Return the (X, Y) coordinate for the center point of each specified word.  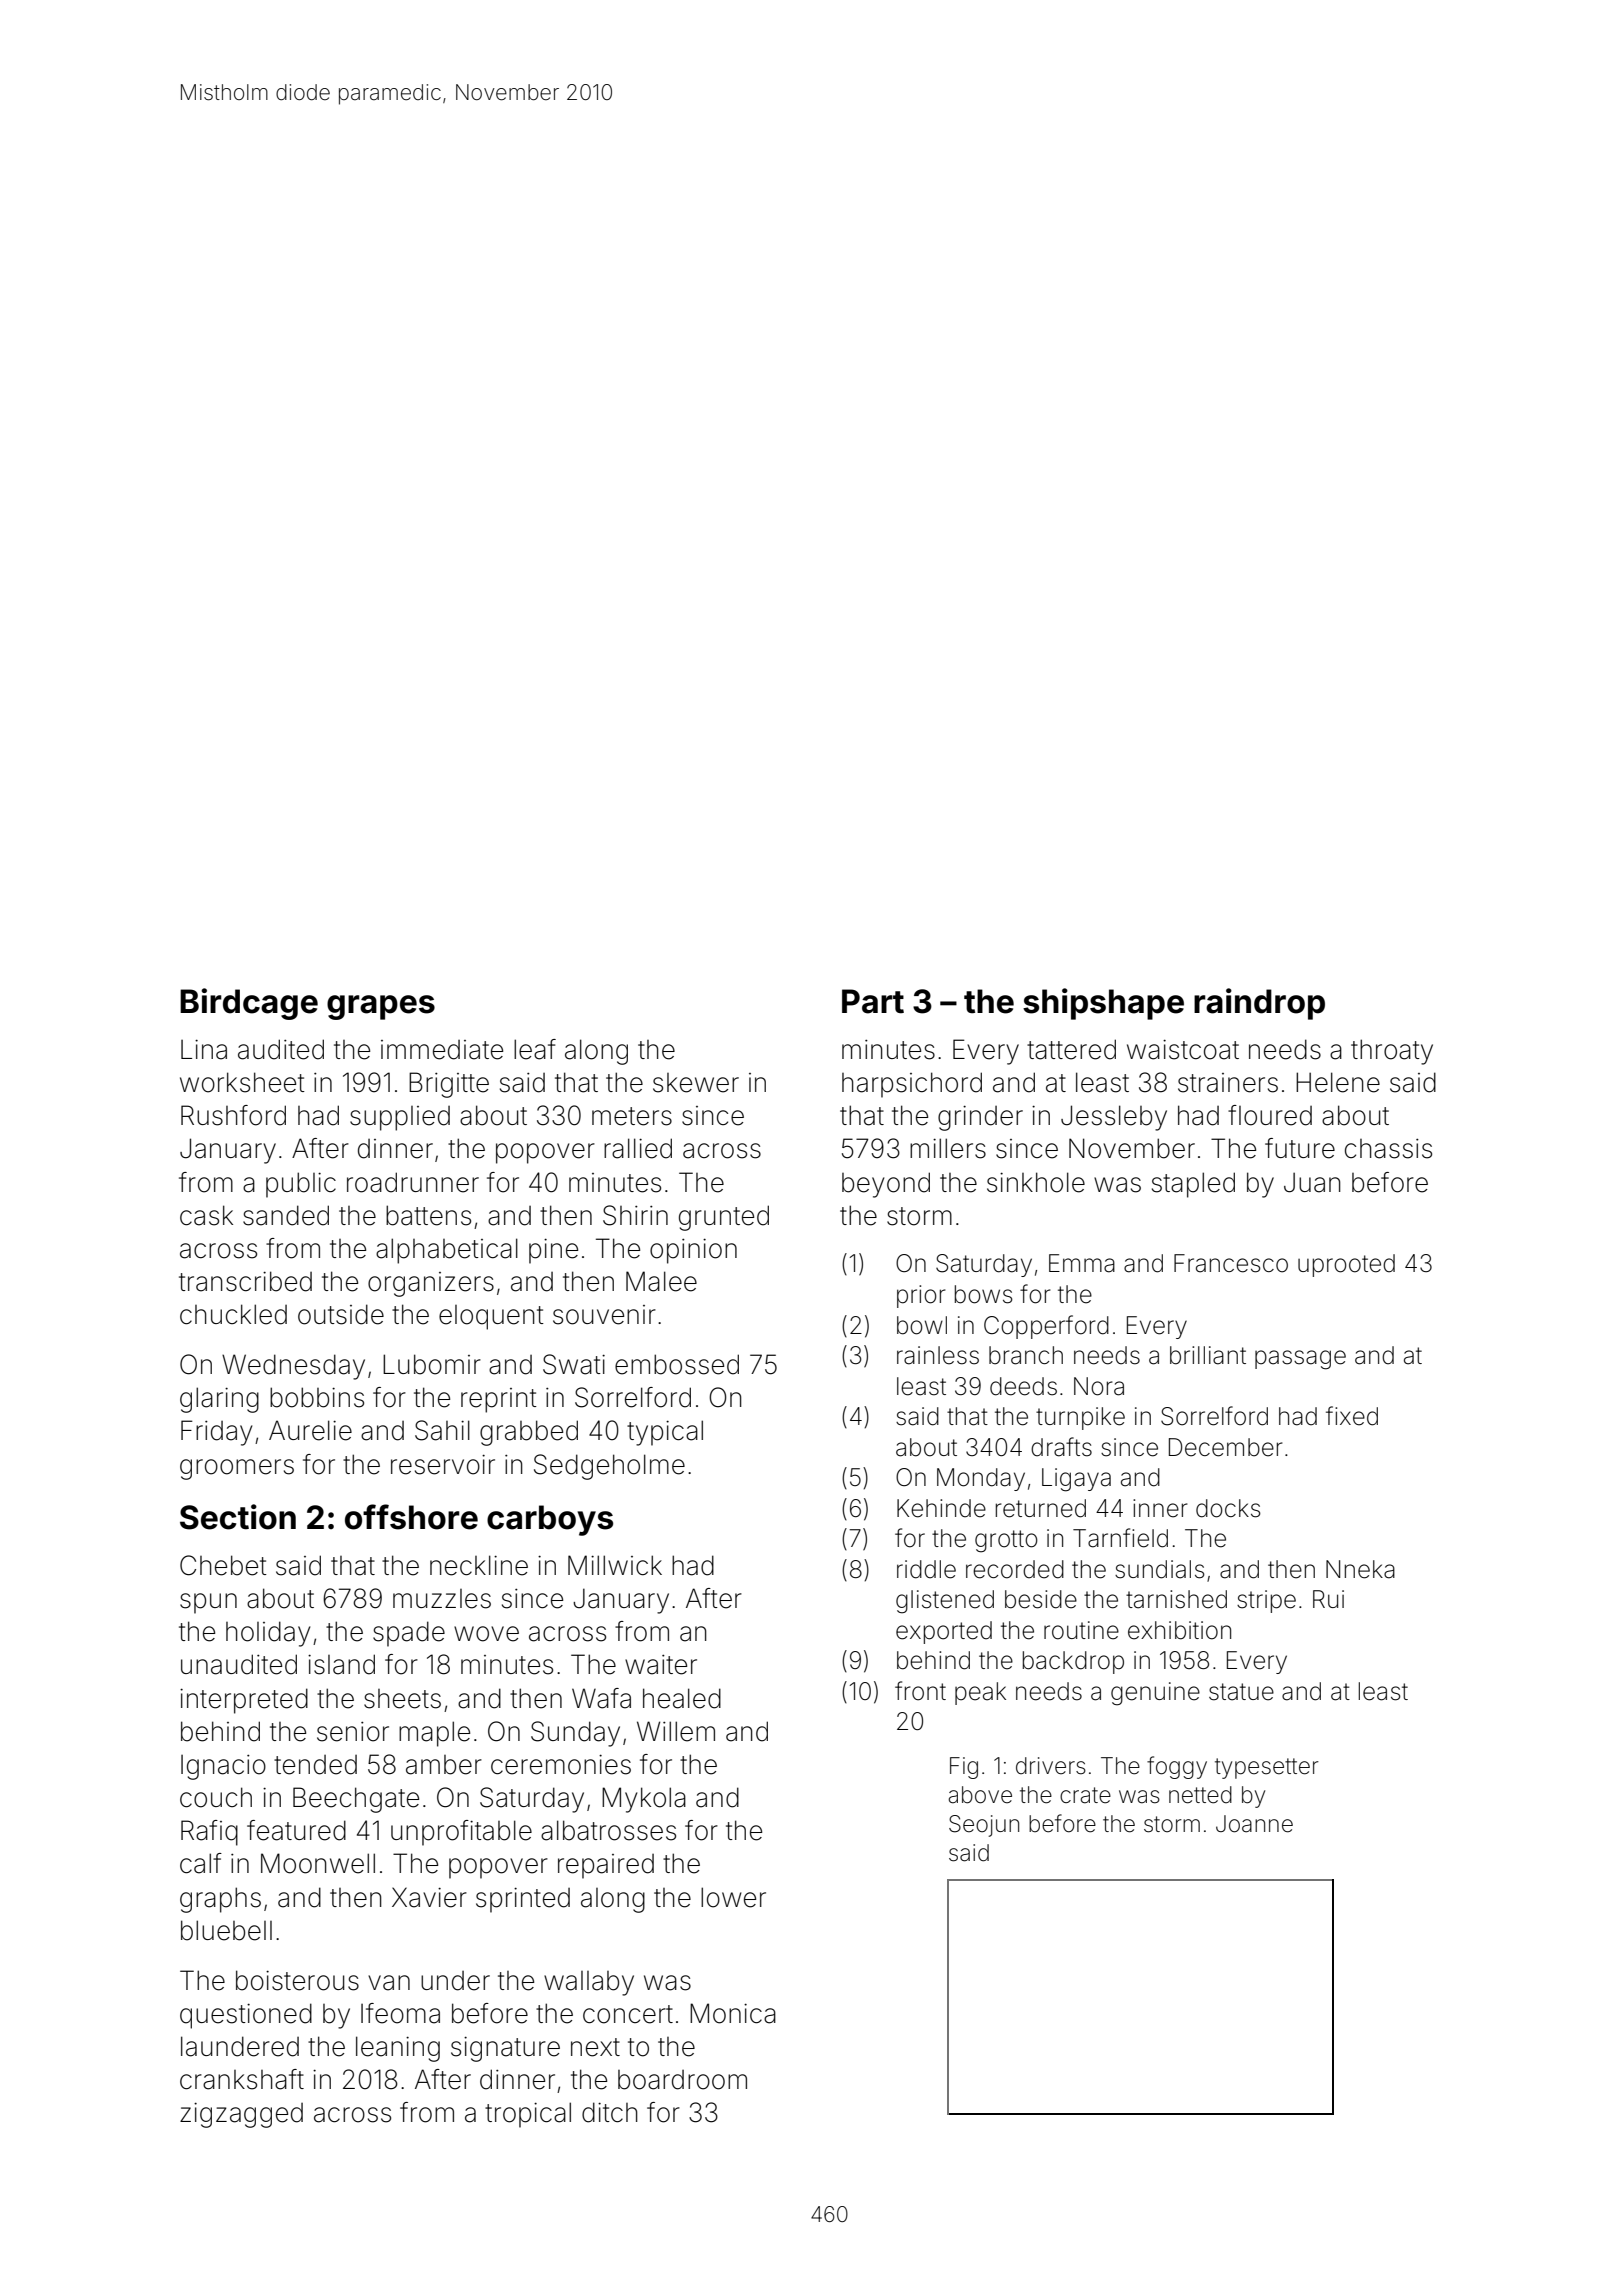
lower (733, 1897)
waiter (661, 1665)
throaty (1392, 1052)
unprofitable (461, 1833)
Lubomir (432, 1364)
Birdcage (249, 1004)
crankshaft (242, 2079)
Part (873, 1001)
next (595, 2047)
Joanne (1254, 1824)
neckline (479, 1565)
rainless (938, 1355)
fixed (1352, 1416)
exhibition (1179, 1630)
